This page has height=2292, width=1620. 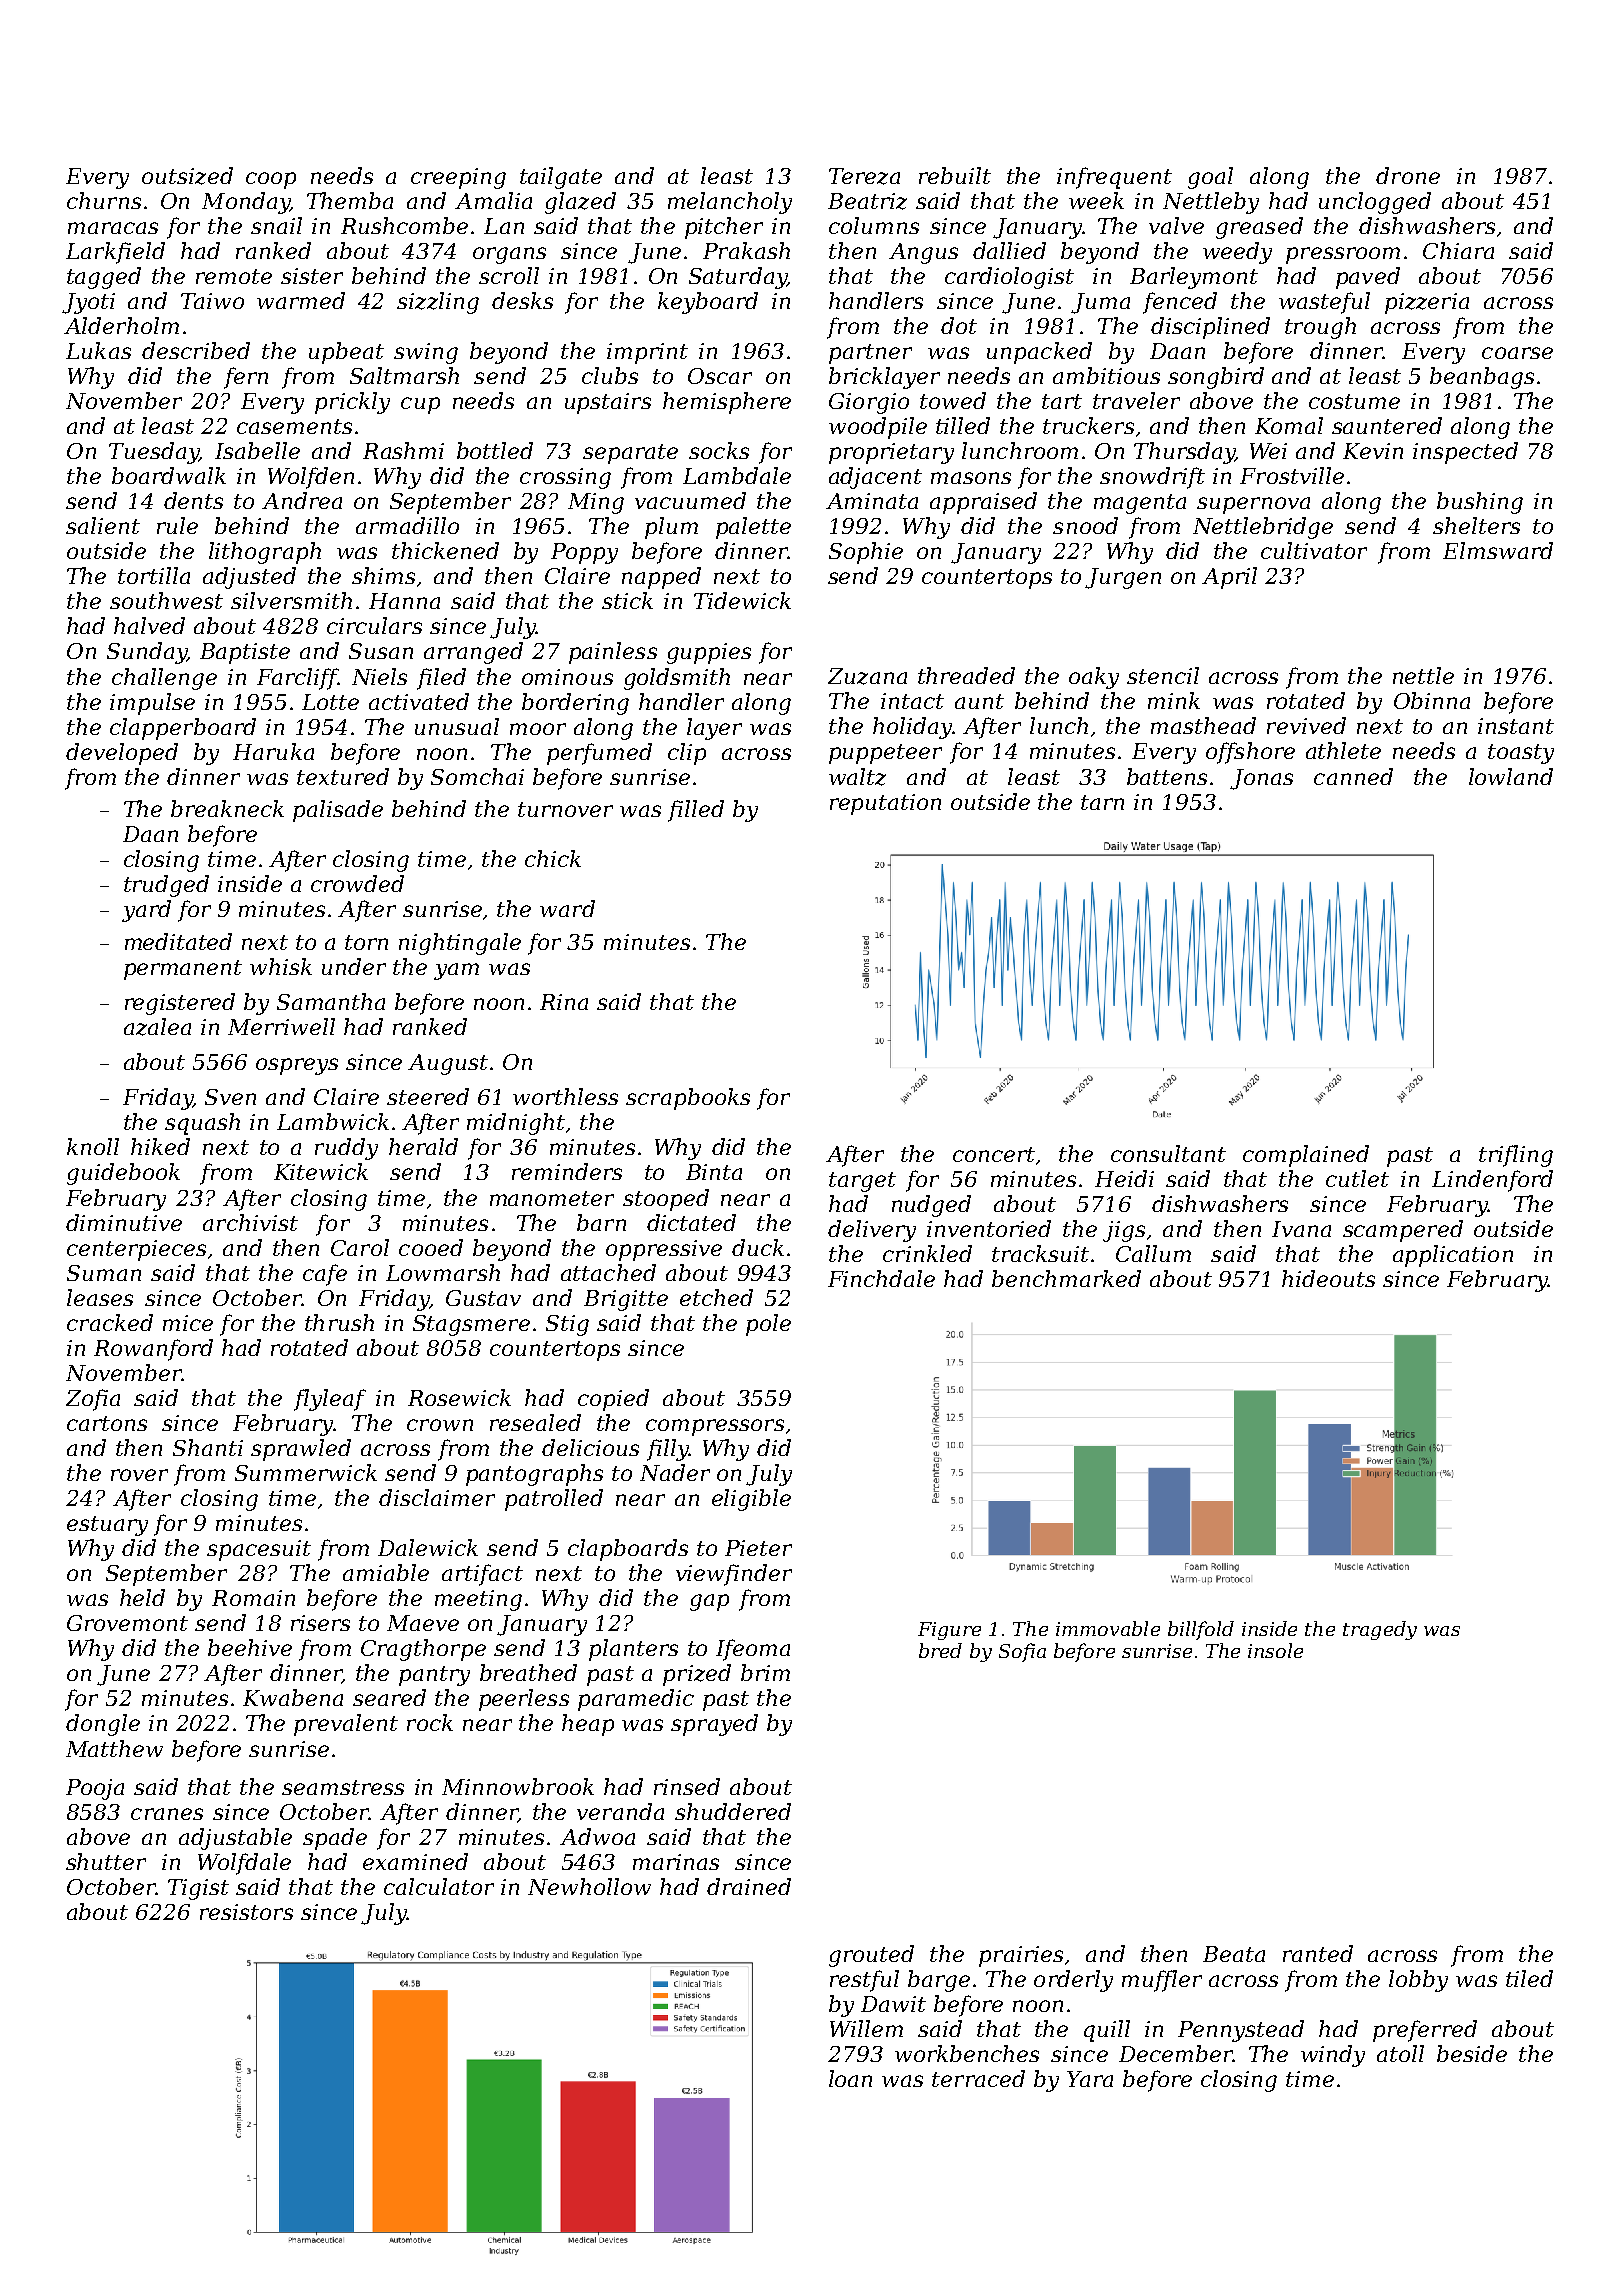 What do you see at coordinates (742, 600) in the page?
I see `Tidewick` at bounding box center [742, 600].
